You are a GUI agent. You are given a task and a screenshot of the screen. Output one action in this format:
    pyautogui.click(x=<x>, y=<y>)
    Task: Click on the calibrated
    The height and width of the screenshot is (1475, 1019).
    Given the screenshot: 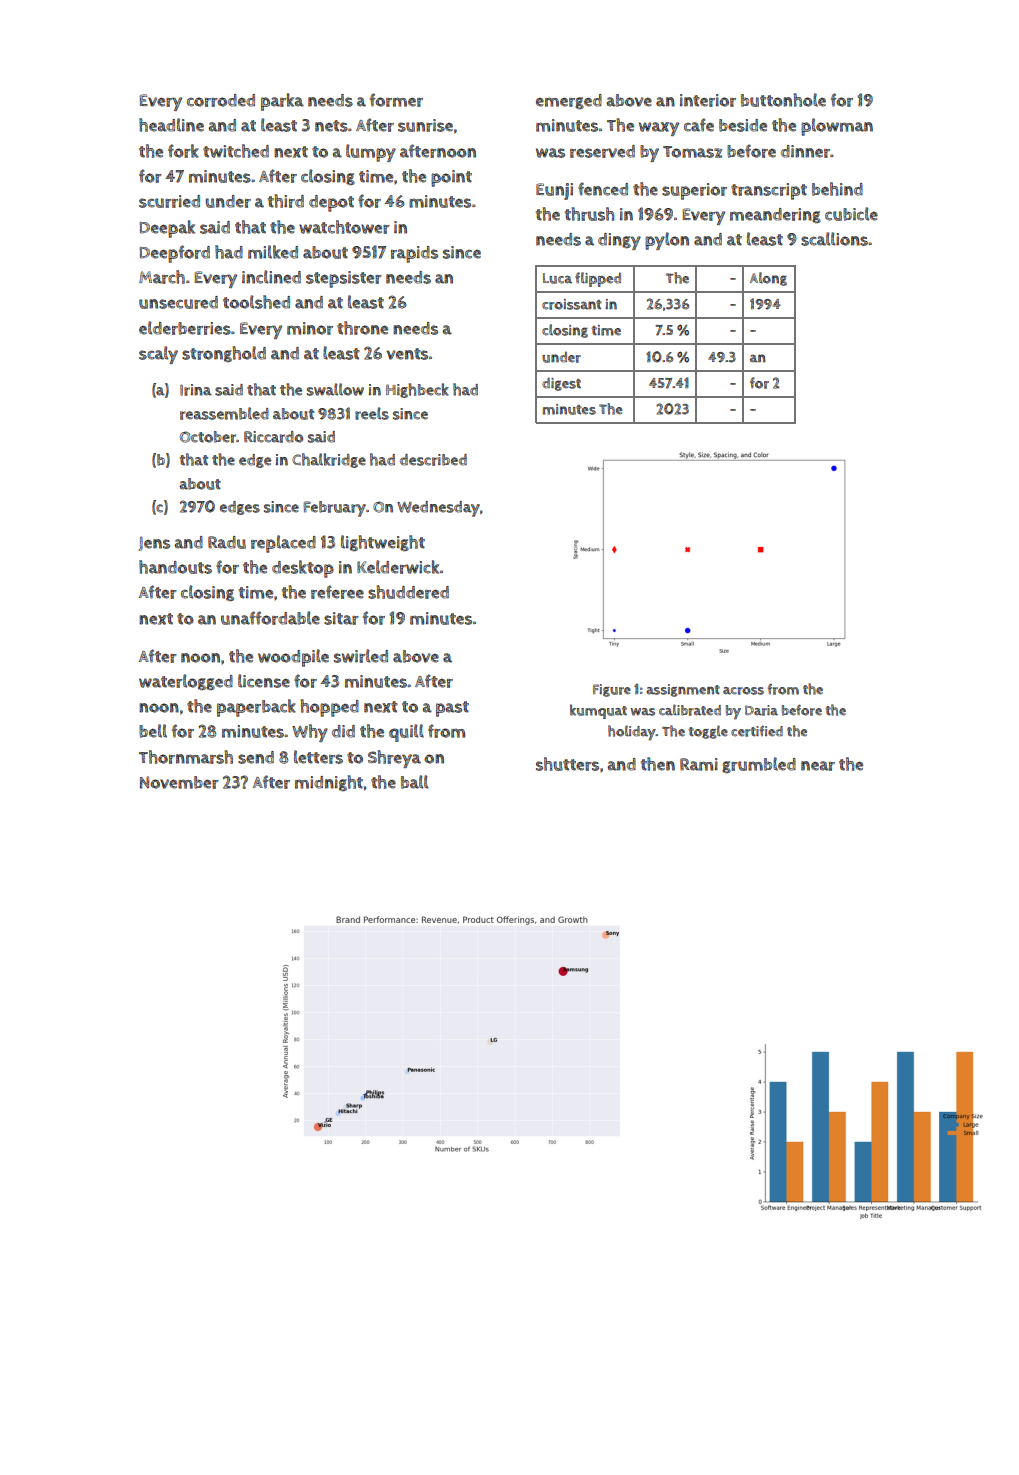 What is the action you would take?
    pyautogui.click(x=690, y=710)
